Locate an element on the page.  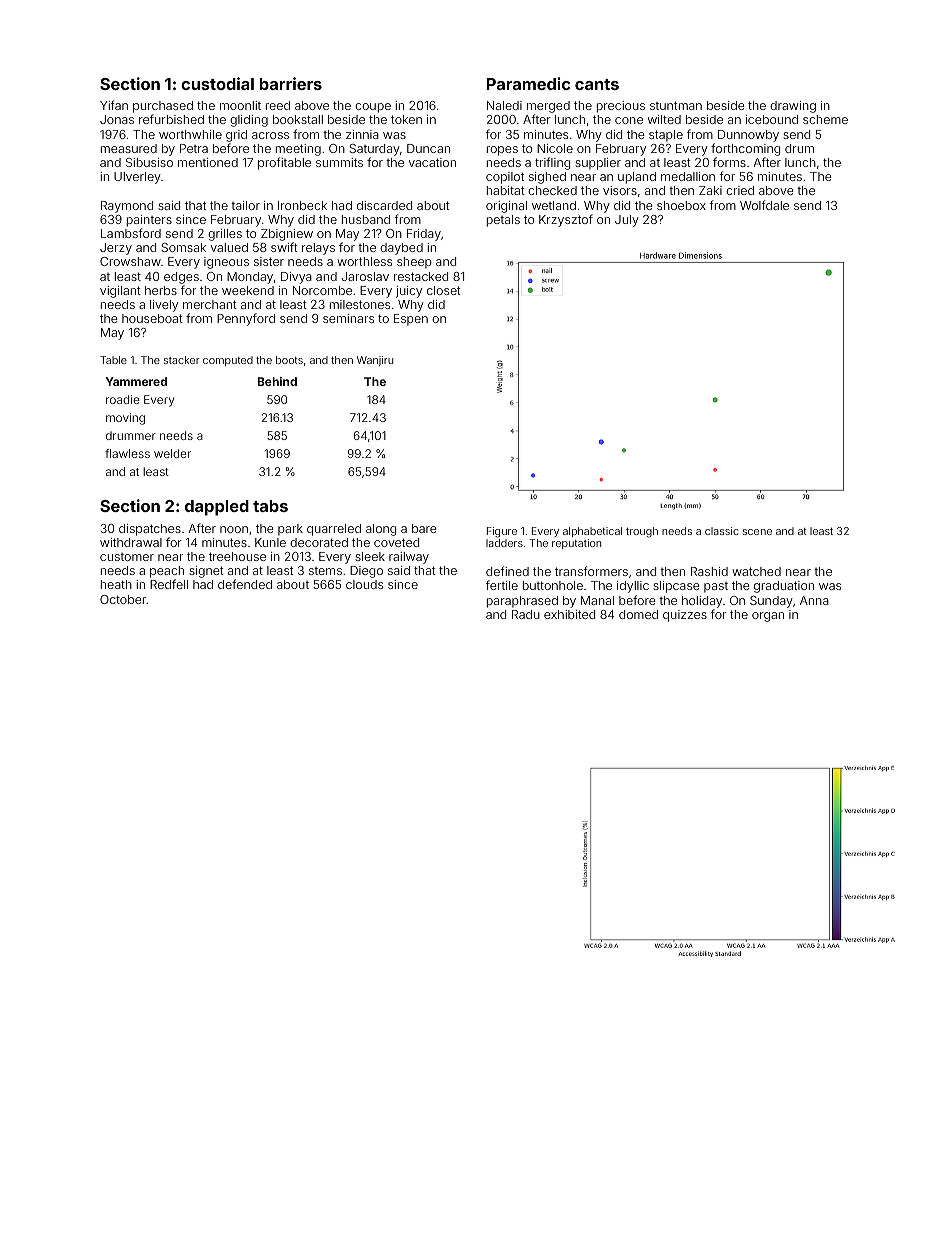
drawing is located at coordinates (793, 107).
